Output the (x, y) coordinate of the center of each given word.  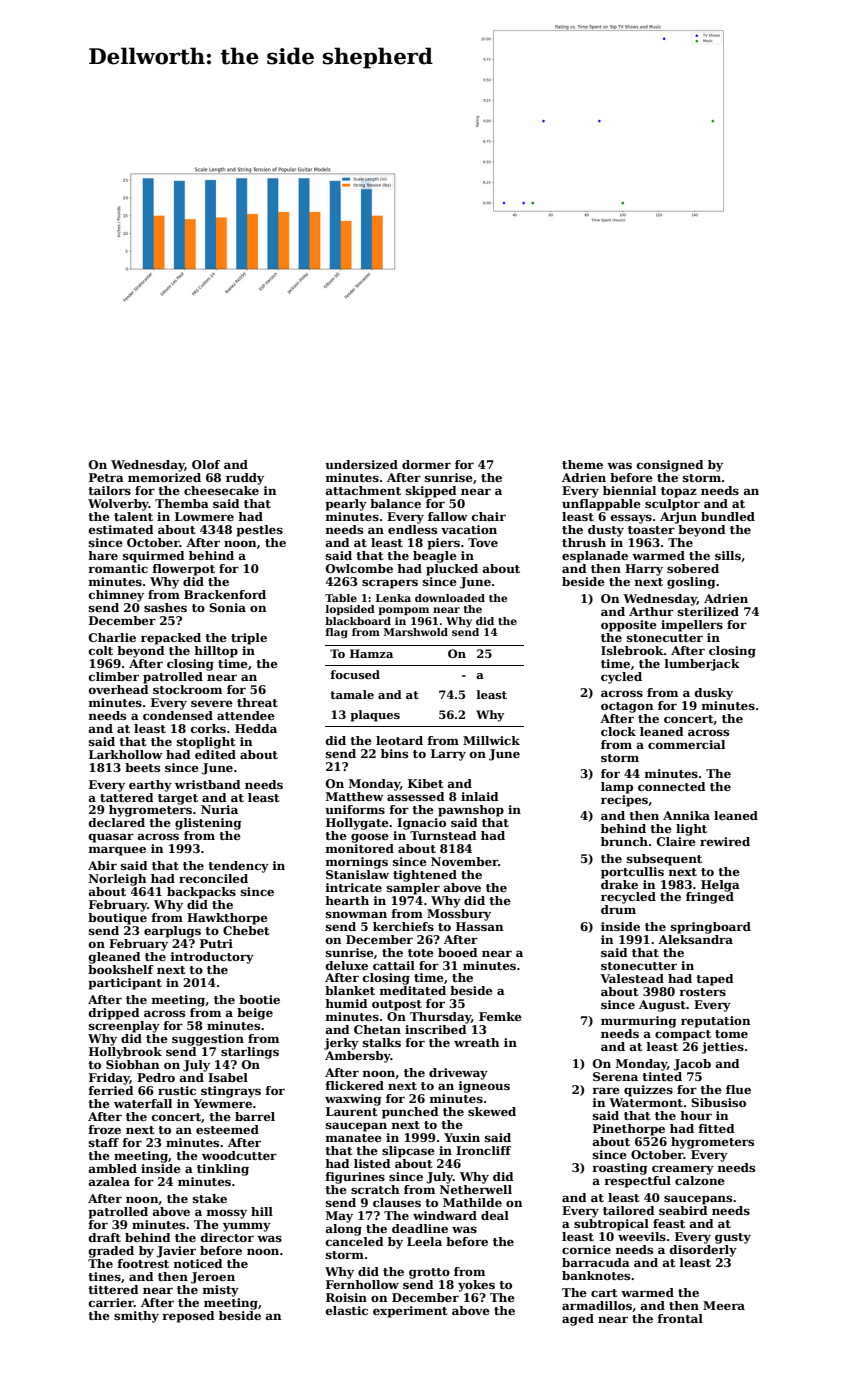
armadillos (597, 1305)
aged (578, 1320)
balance (395, 503)
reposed (188, 1317)
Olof (206, 464)
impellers (692, 626)
